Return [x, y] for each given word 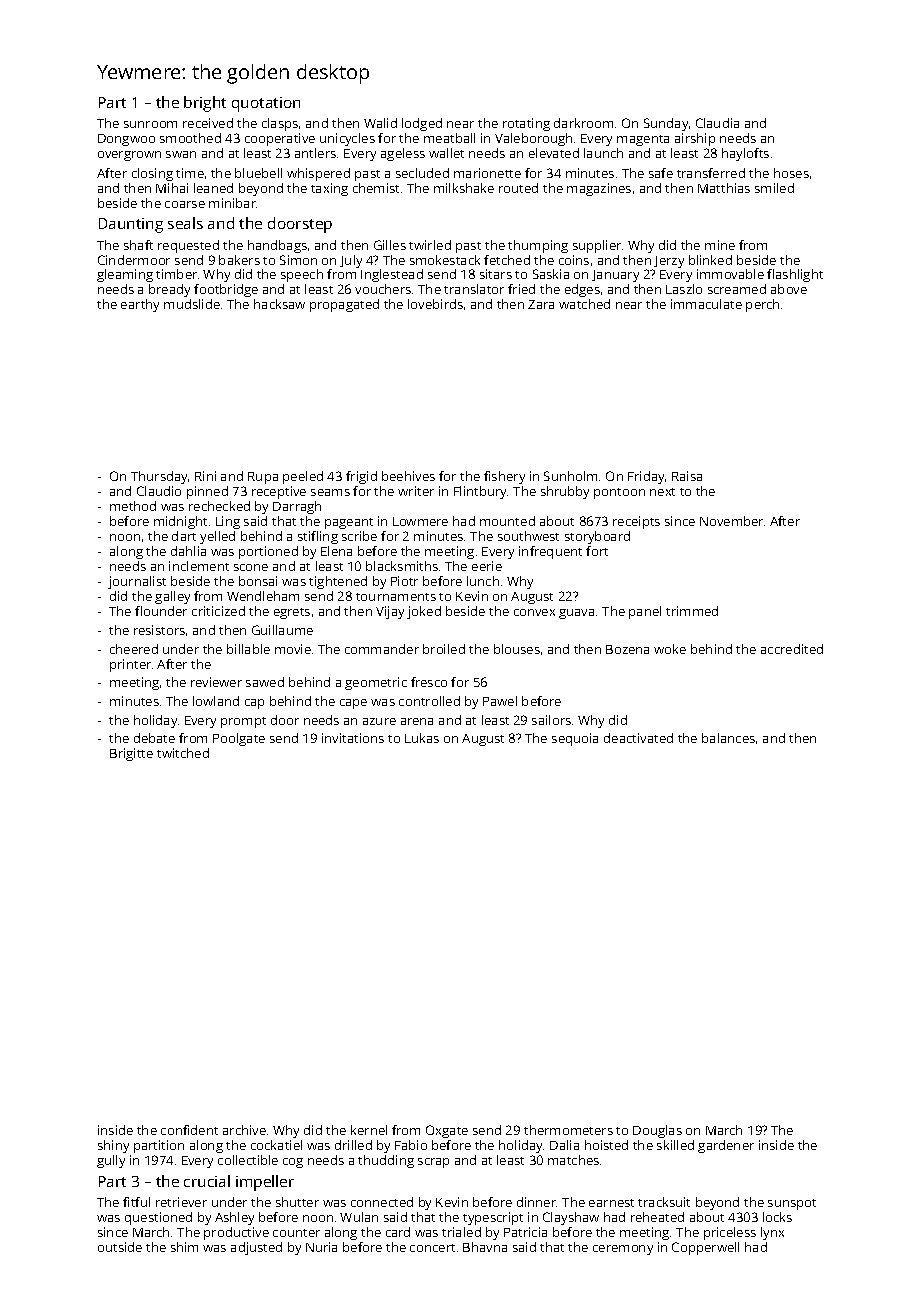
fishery [504, 477]
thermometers [568, 1130]
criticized [218, 611]
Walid [380, 123]
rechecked [219, 506]
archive [244, 1130]
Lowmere [420, 521]
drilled [353, 1145]
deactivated [638, 738]
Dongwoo [126, 140]
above [789, 289]
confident [189, 1130]
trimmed [692, 611]
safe [661, 173]
